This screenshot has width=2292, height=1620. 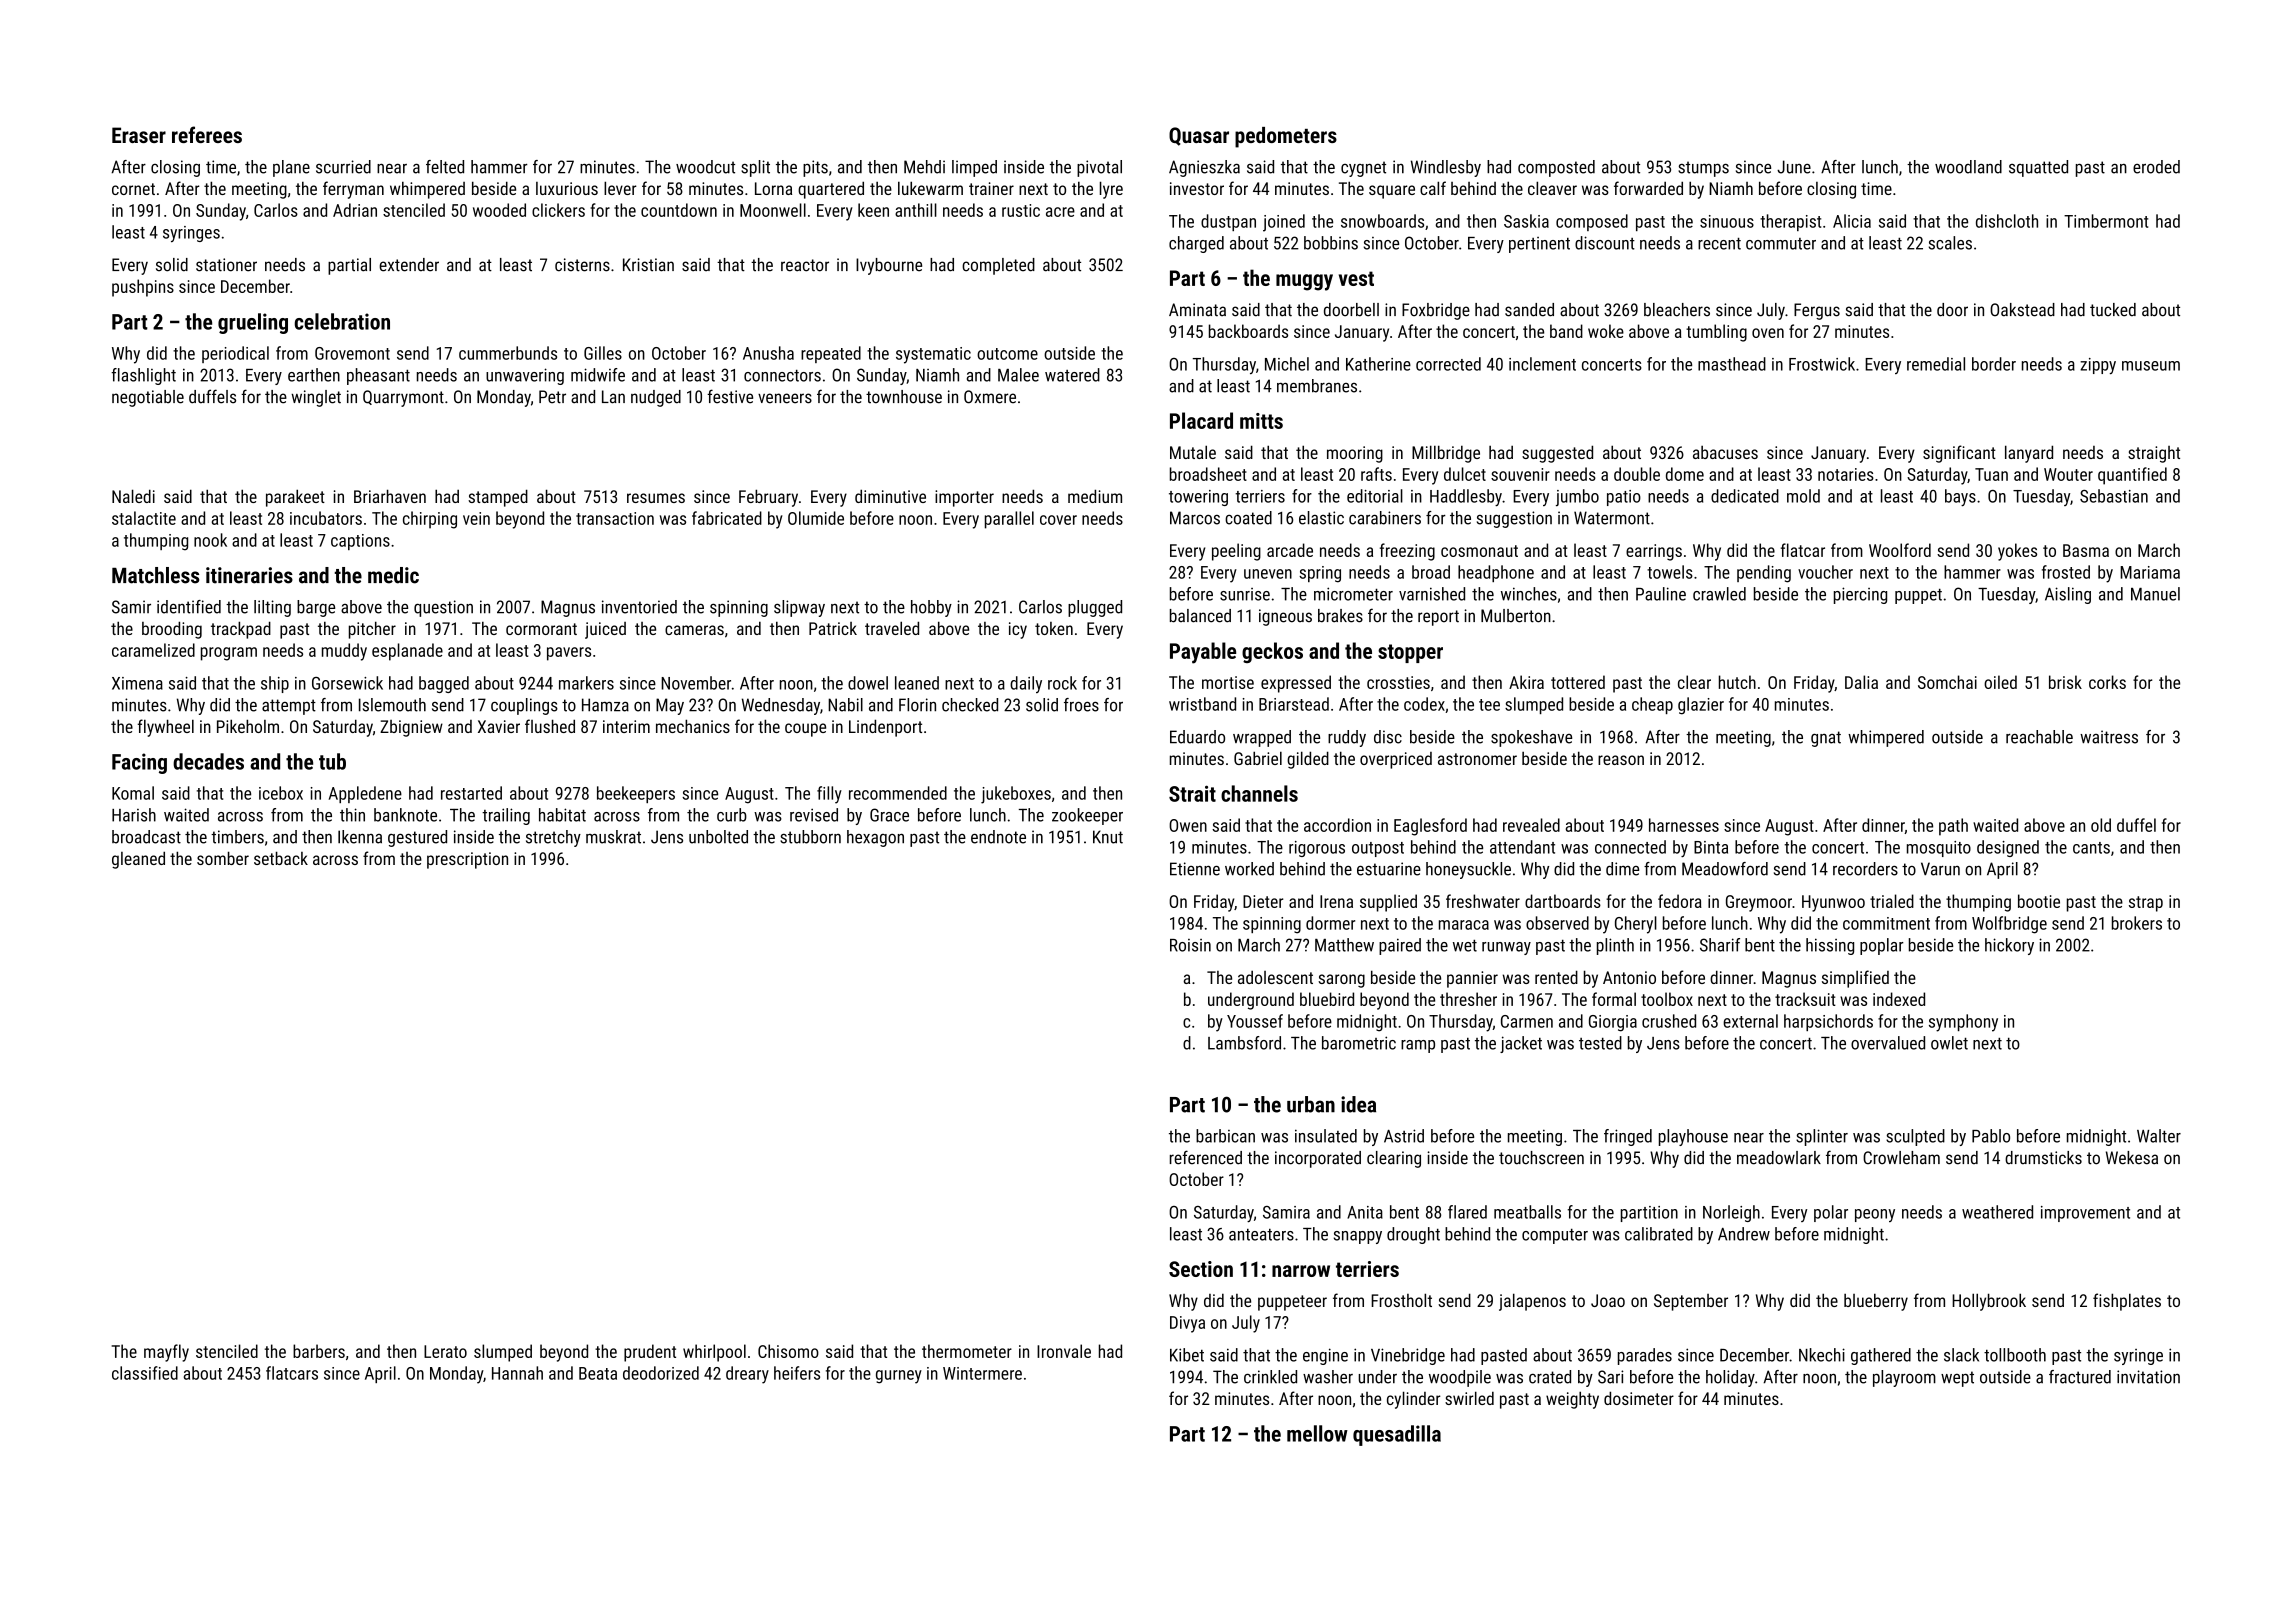 I want to click on eroded, so click(x=2156, y=167).
